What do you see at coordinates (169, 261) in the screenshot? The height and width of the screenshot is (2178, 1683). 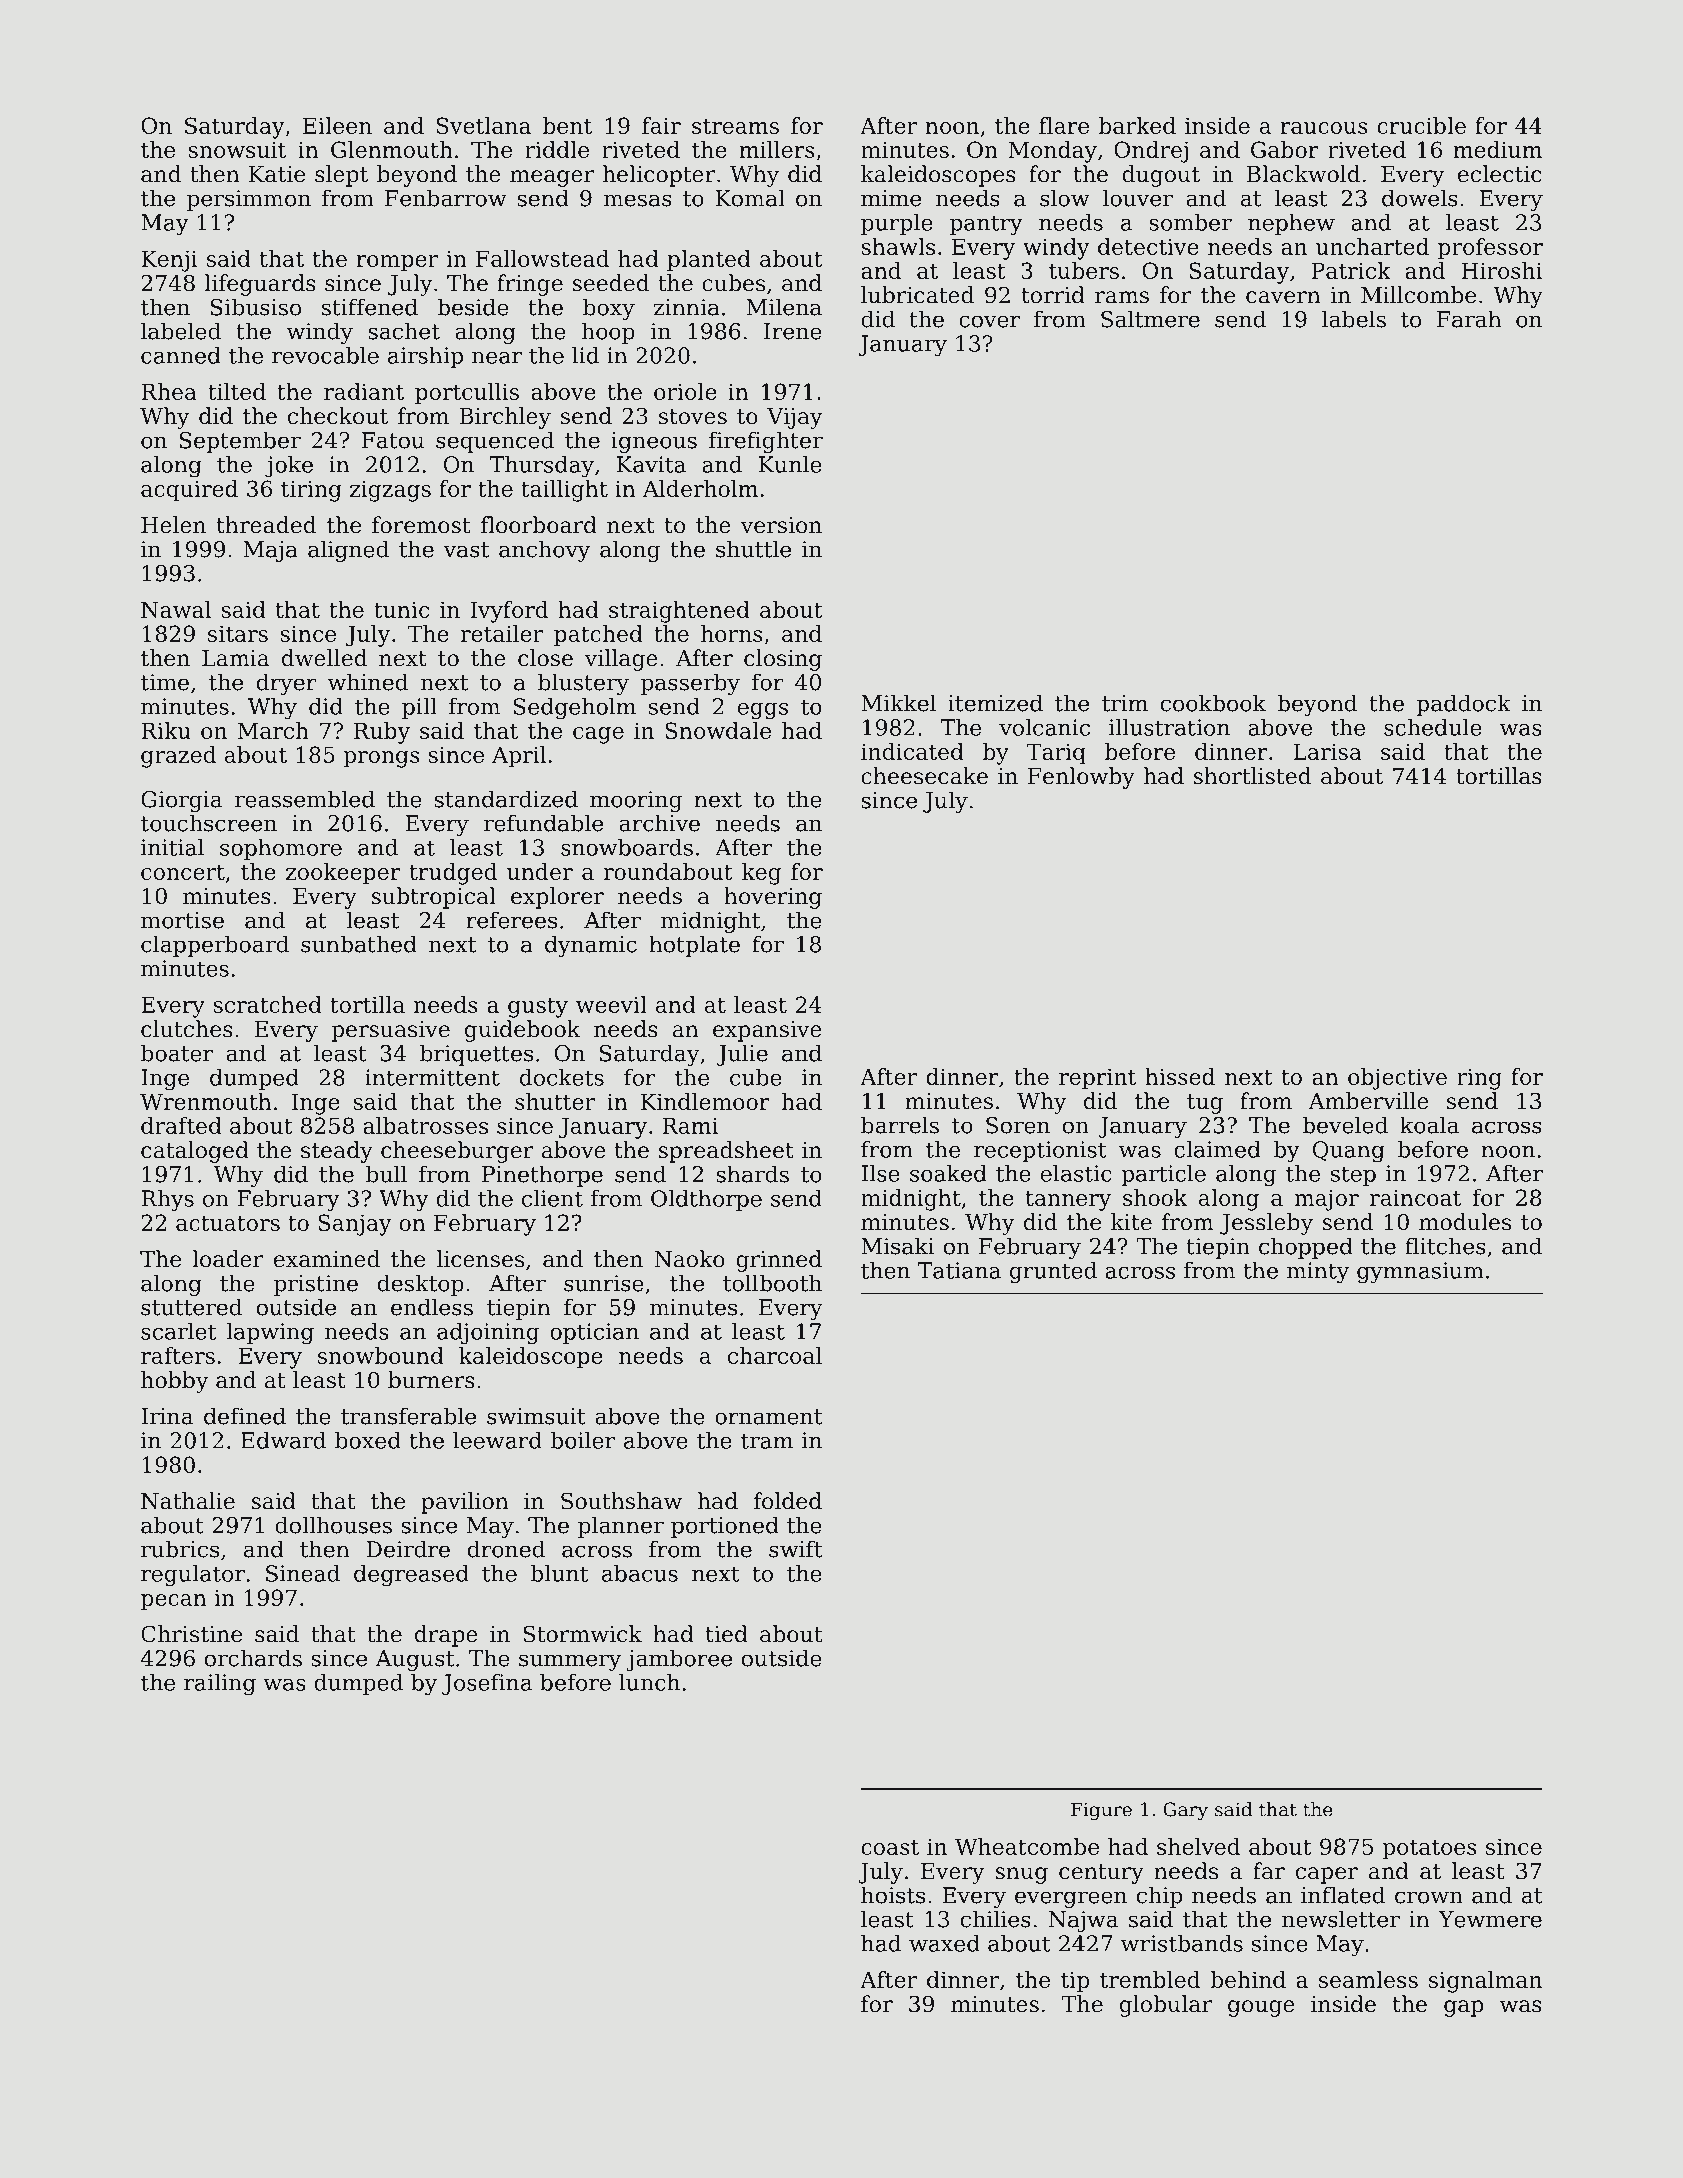 I see `Kenji` at bounding box center [169, 261].
